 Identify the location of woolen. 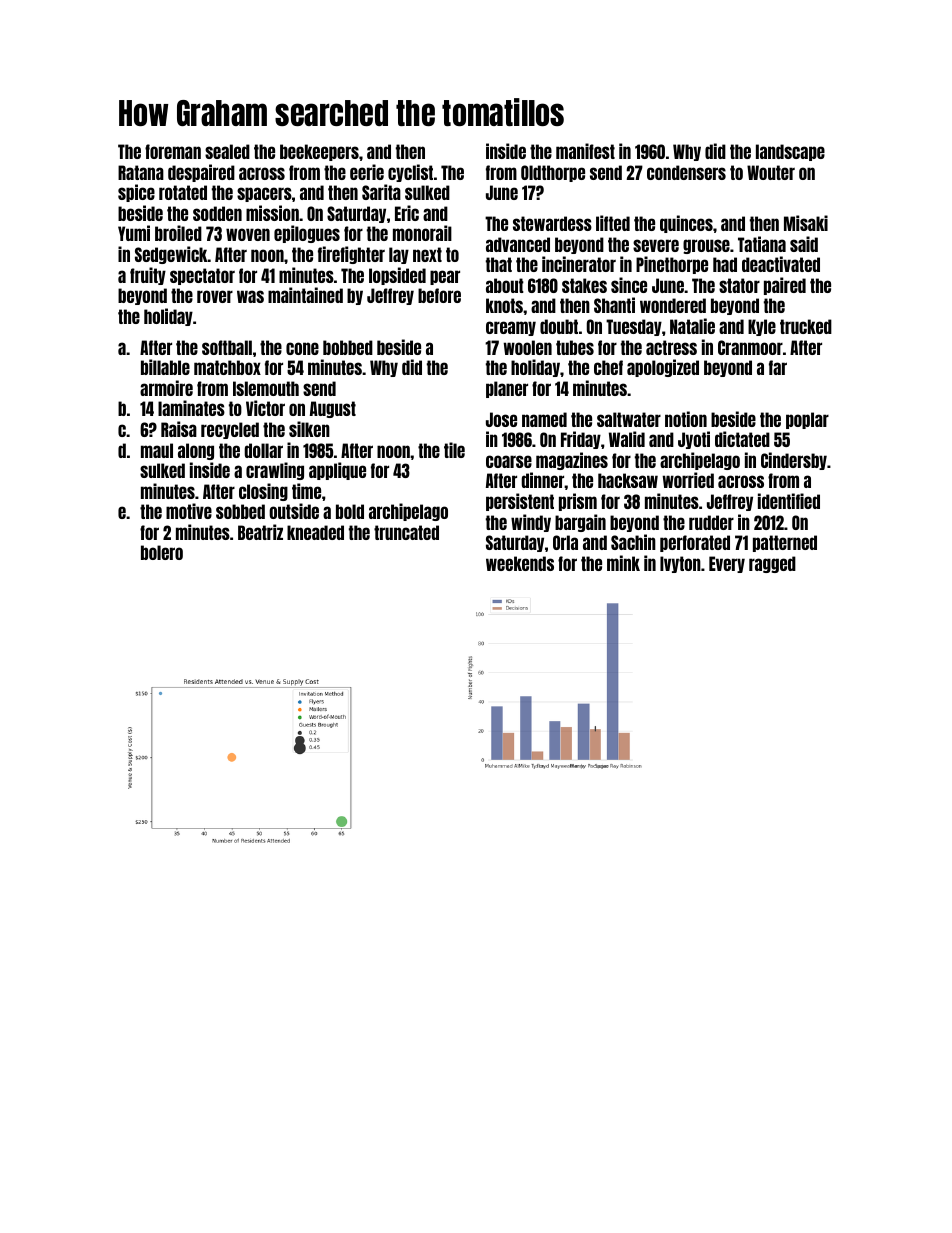
(527, 347).
